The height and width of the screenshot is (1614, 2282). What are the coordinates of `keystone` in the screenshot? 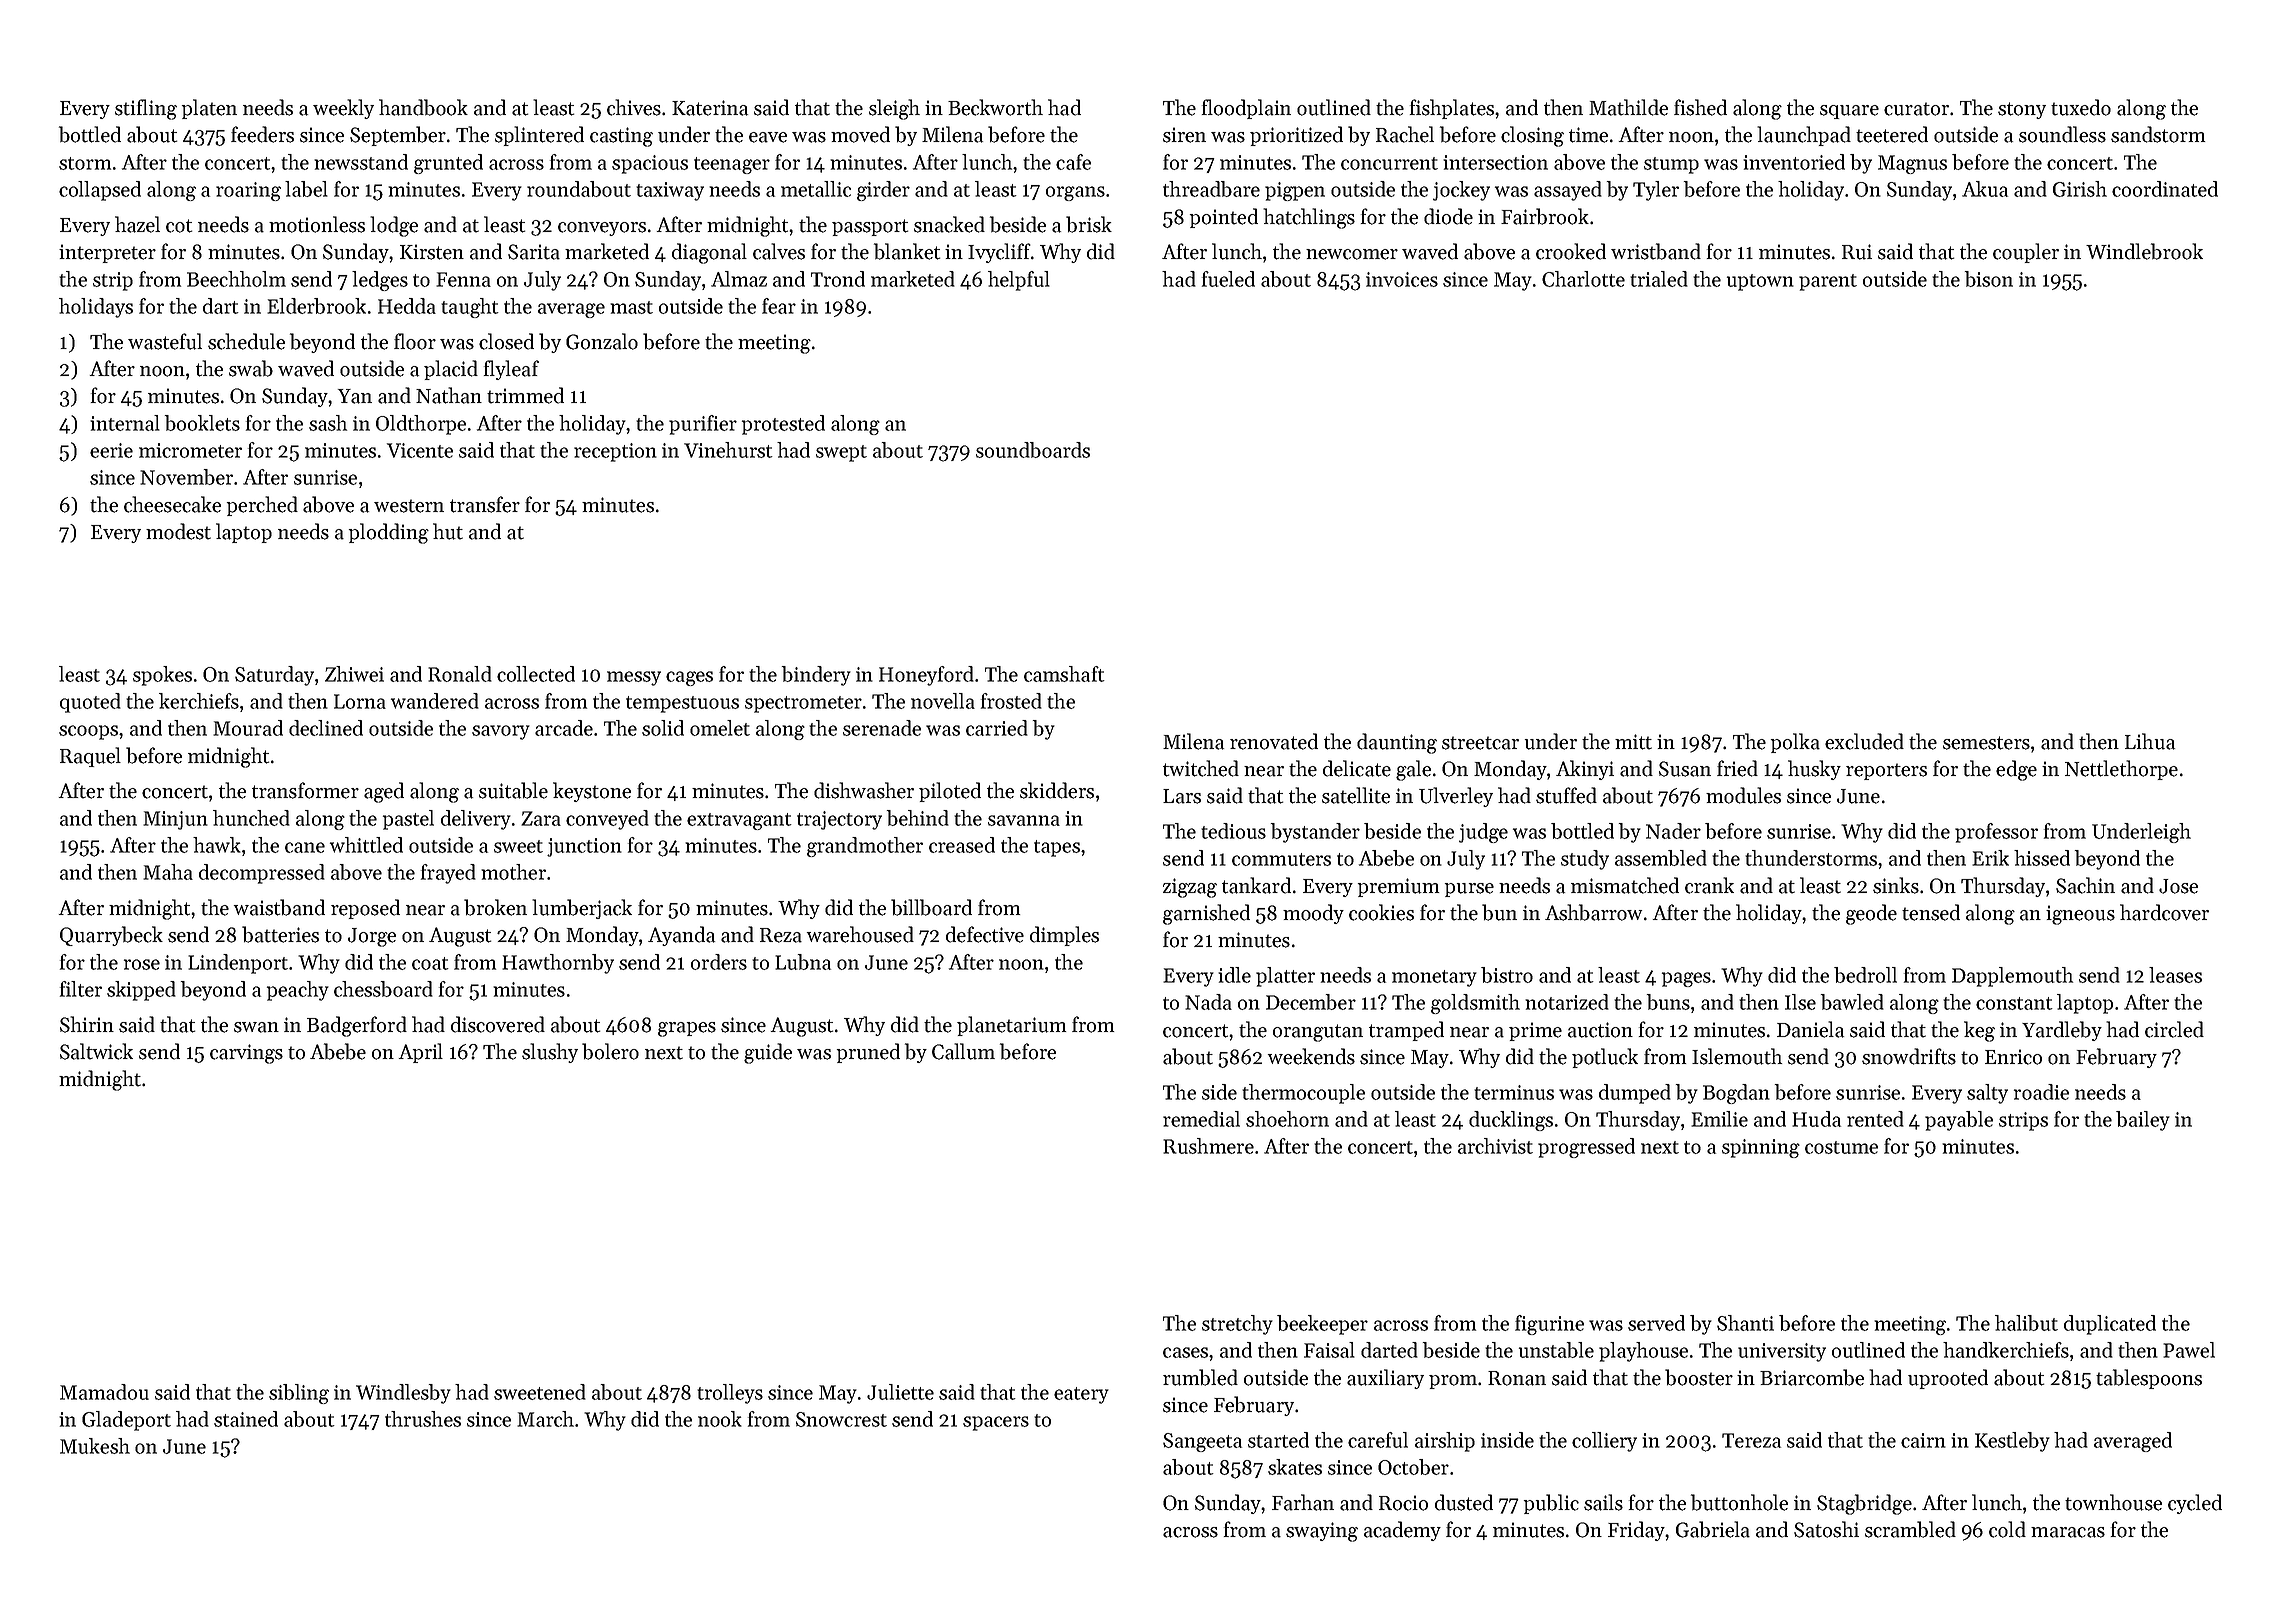 It's located at (592, 792).
